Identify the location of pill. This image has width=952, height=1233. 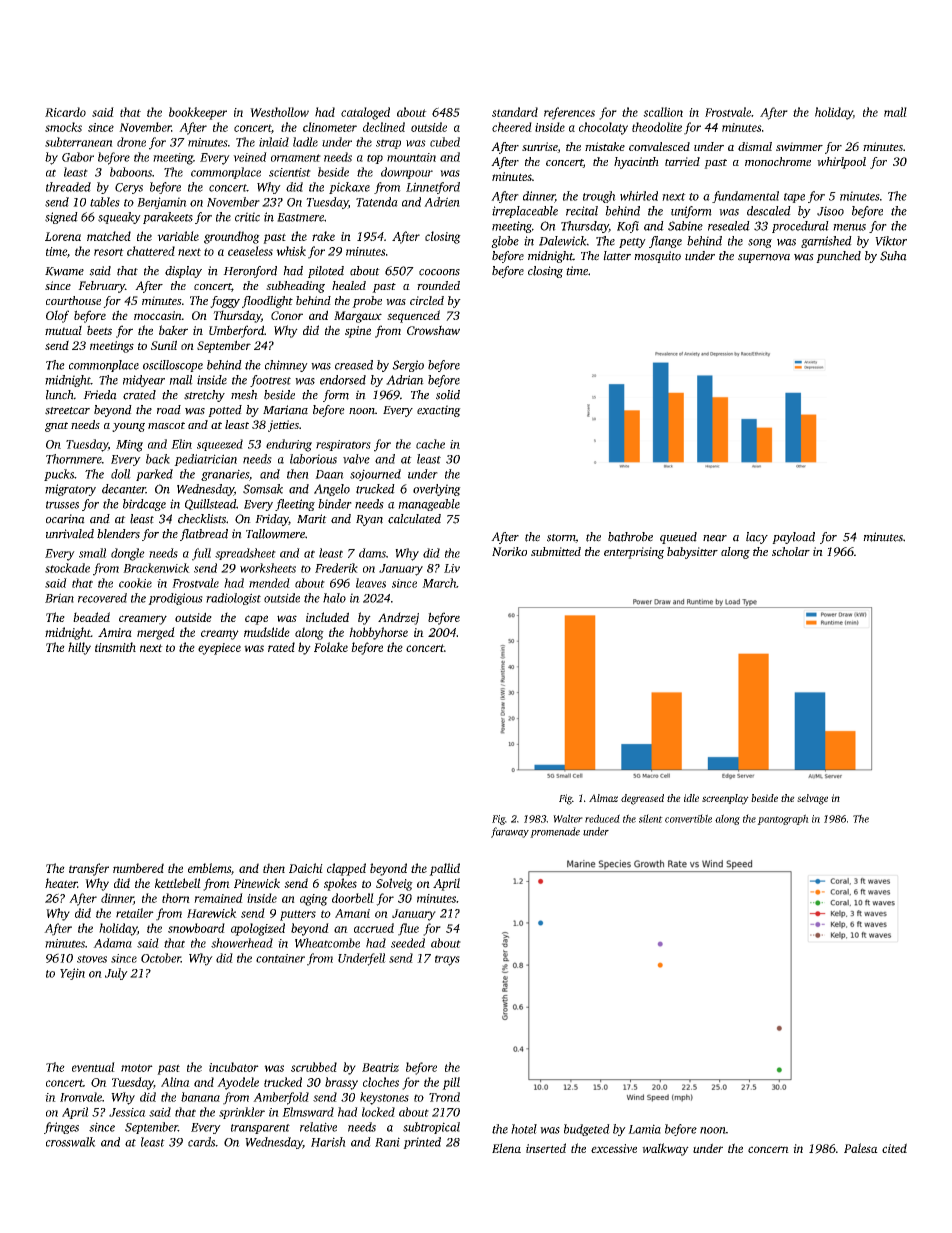
(451, 1083).
